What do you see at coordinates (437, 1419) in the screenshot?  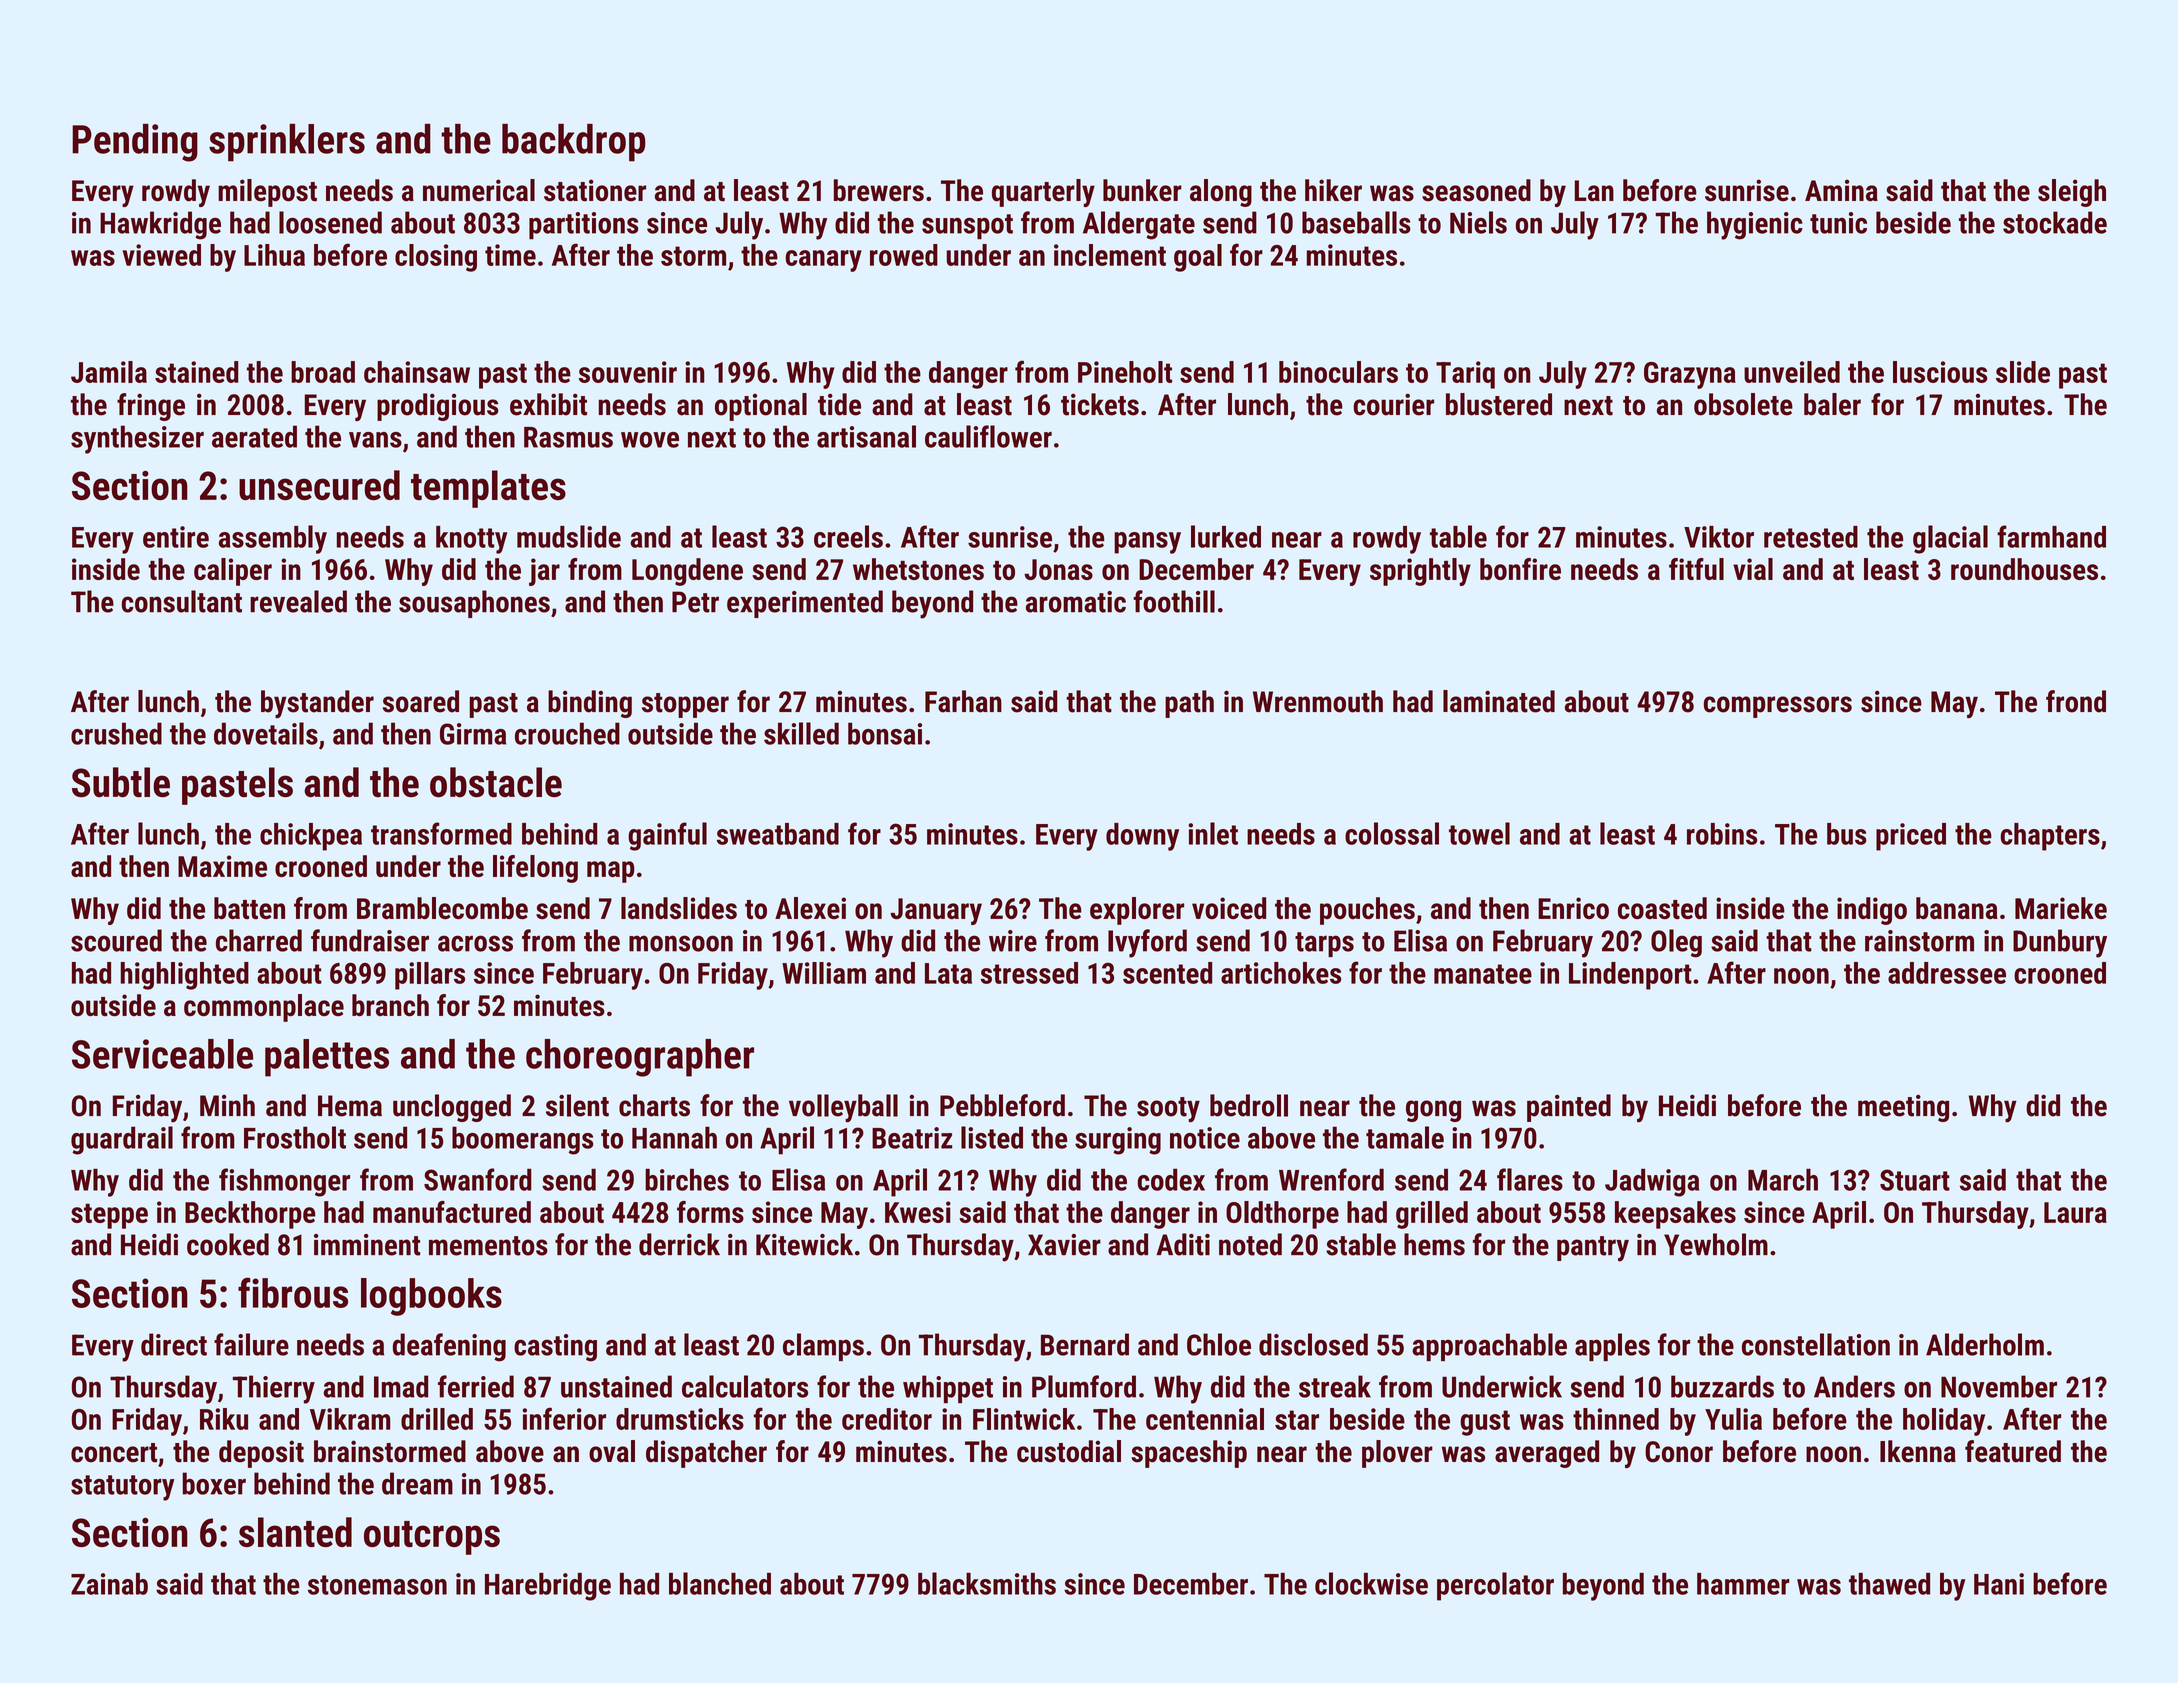 I see `drilled` at bounding box center [437, 1419].
